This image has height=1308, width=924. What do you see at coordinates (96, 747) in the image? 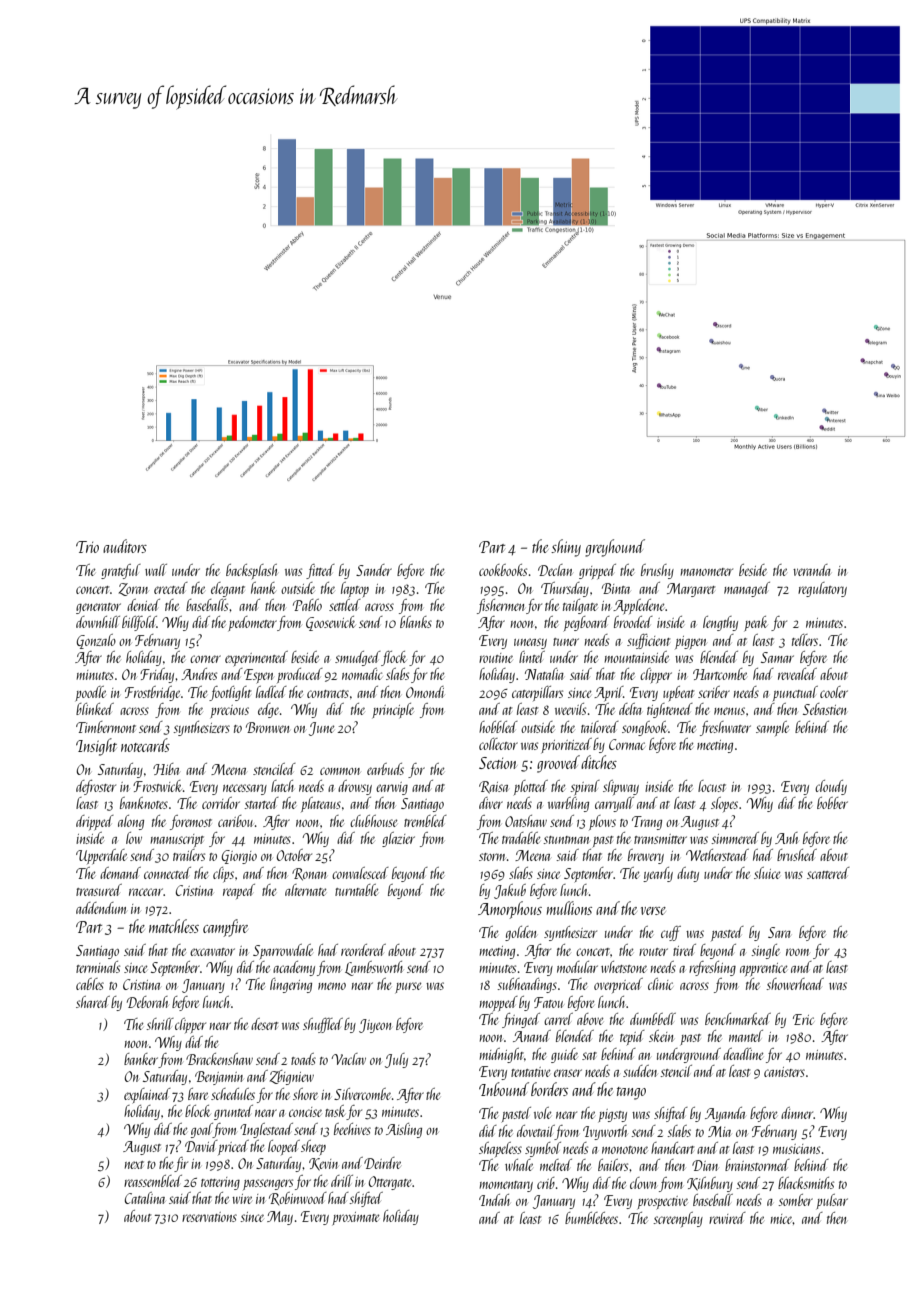
I see `Insight` at bounding box center [96, 747].
